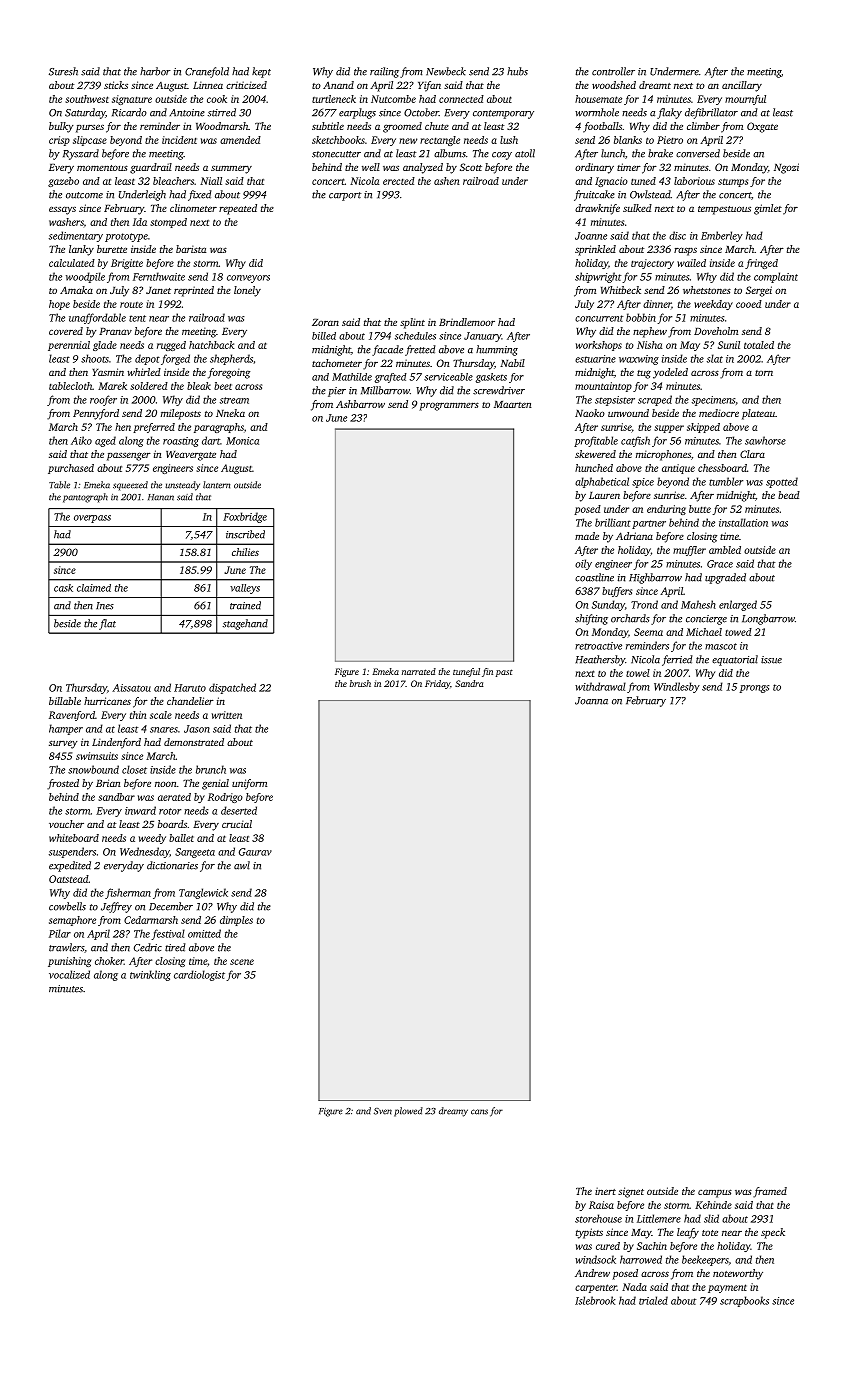 This screenshot has height=1400, width=849. What do you see at coordinates (63, 744) in the screenshot?
I see `survey` at bounding box center [63, 744].
